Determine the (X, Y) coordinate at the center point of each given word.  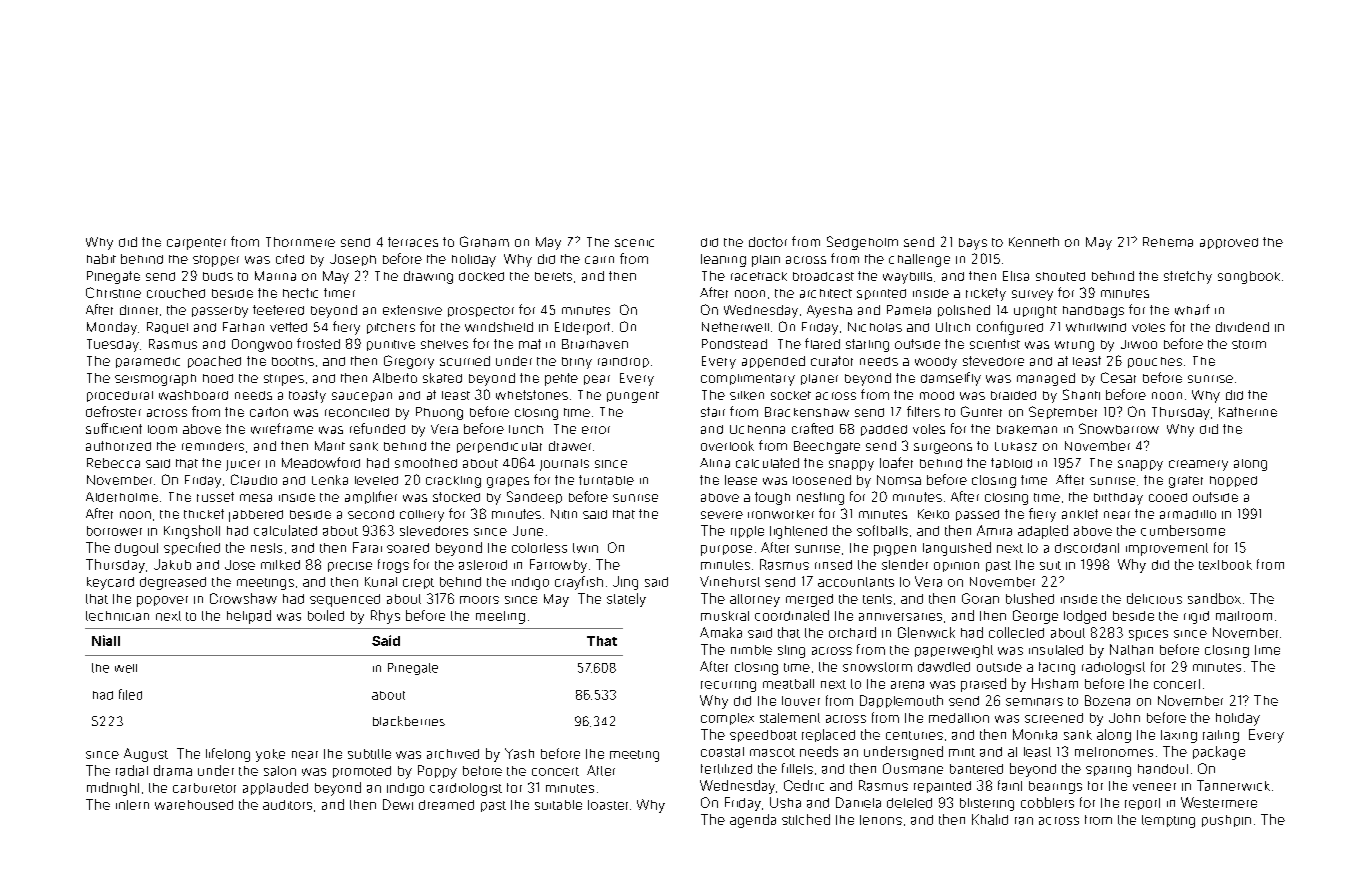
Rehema (1168, 242)
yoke (270, 755)
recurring (728, 686)
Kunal (381, 582)
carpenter (196, 244)
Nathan (1131, 649)
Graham (484, 241)
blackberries (409, 721)
